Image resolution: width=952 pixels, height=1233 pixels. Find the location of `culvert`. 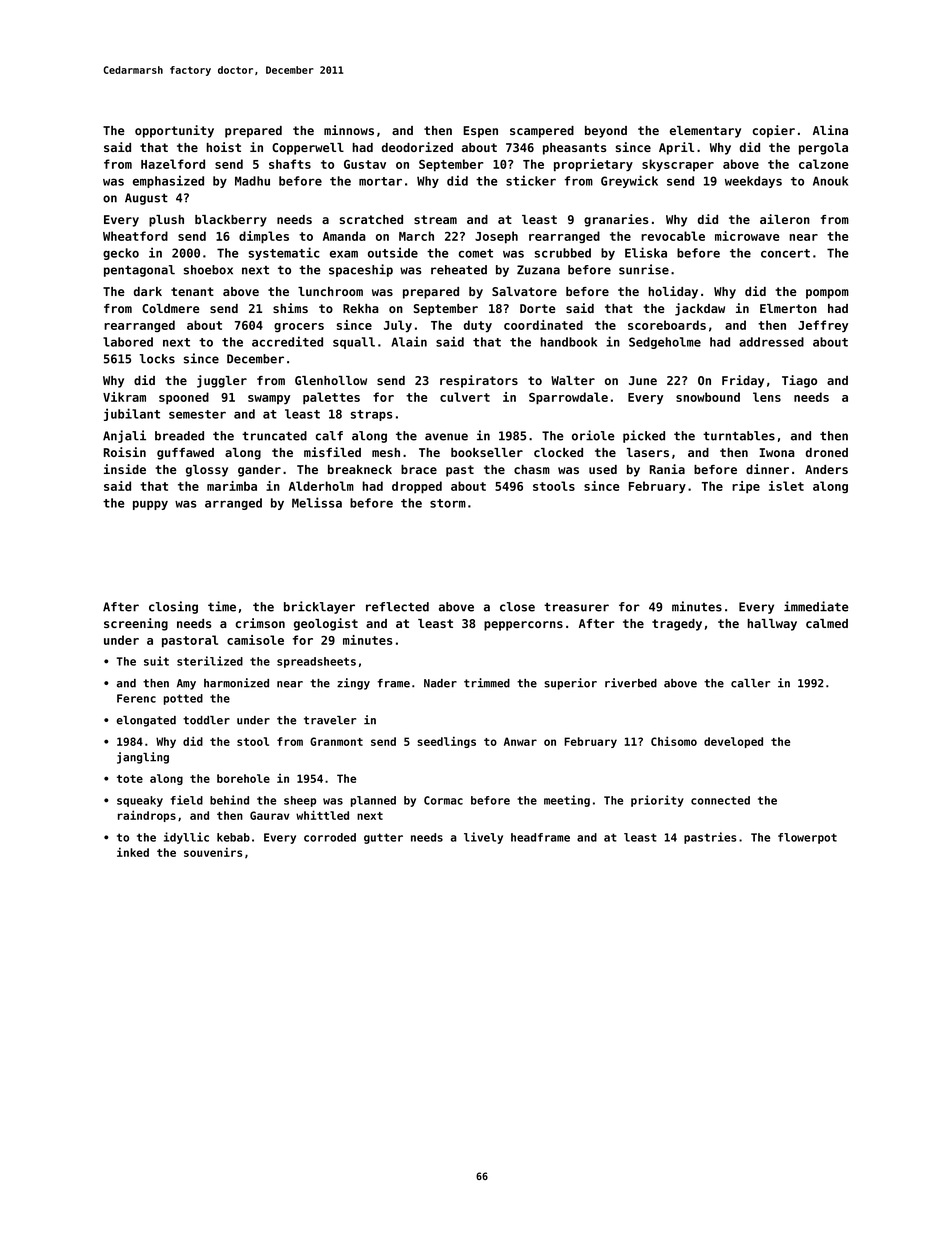

culvert is located at coordinates (465, 397).
